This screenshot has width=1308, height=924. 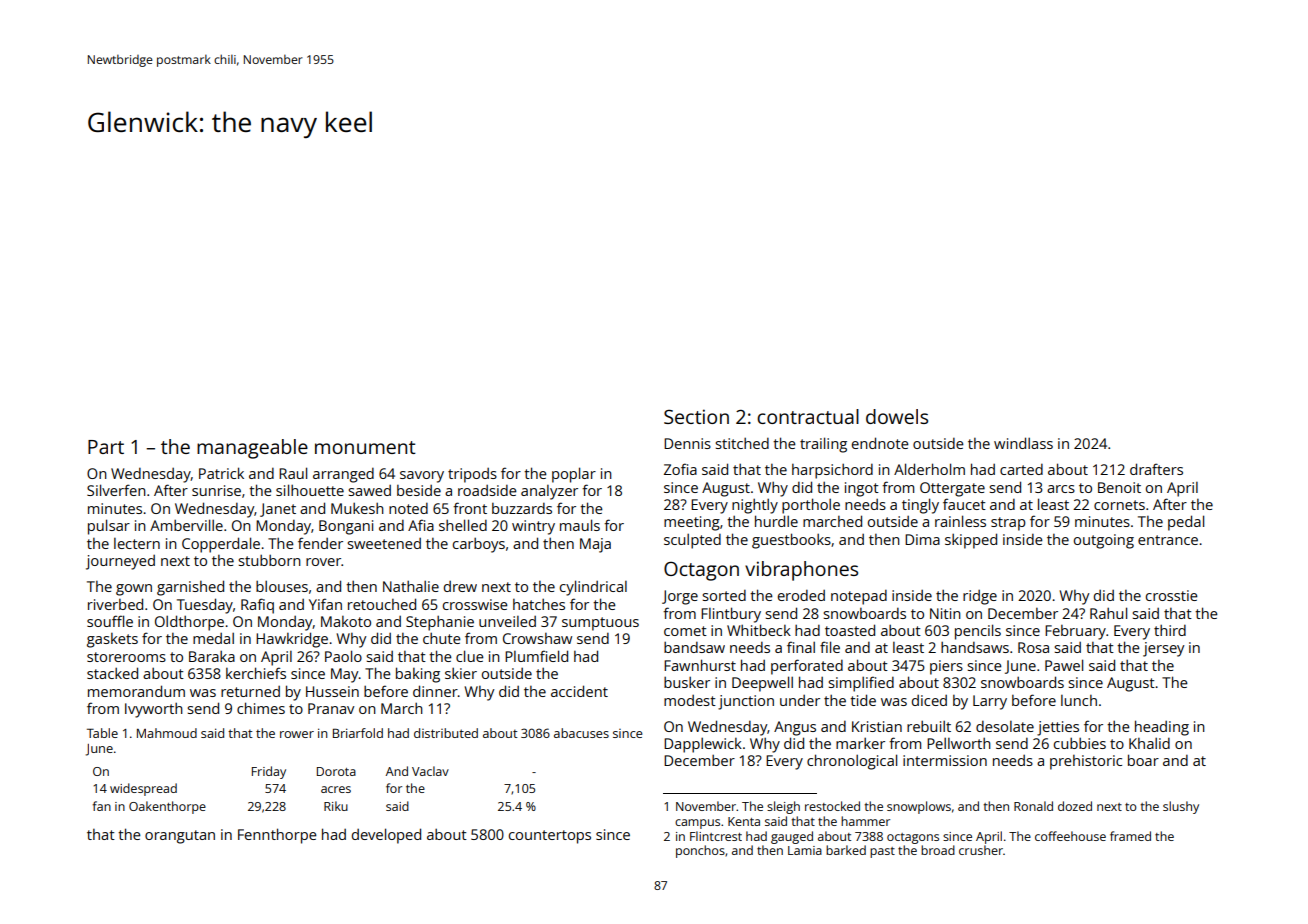 I want to click on Section, so click(x=696, y=416).
